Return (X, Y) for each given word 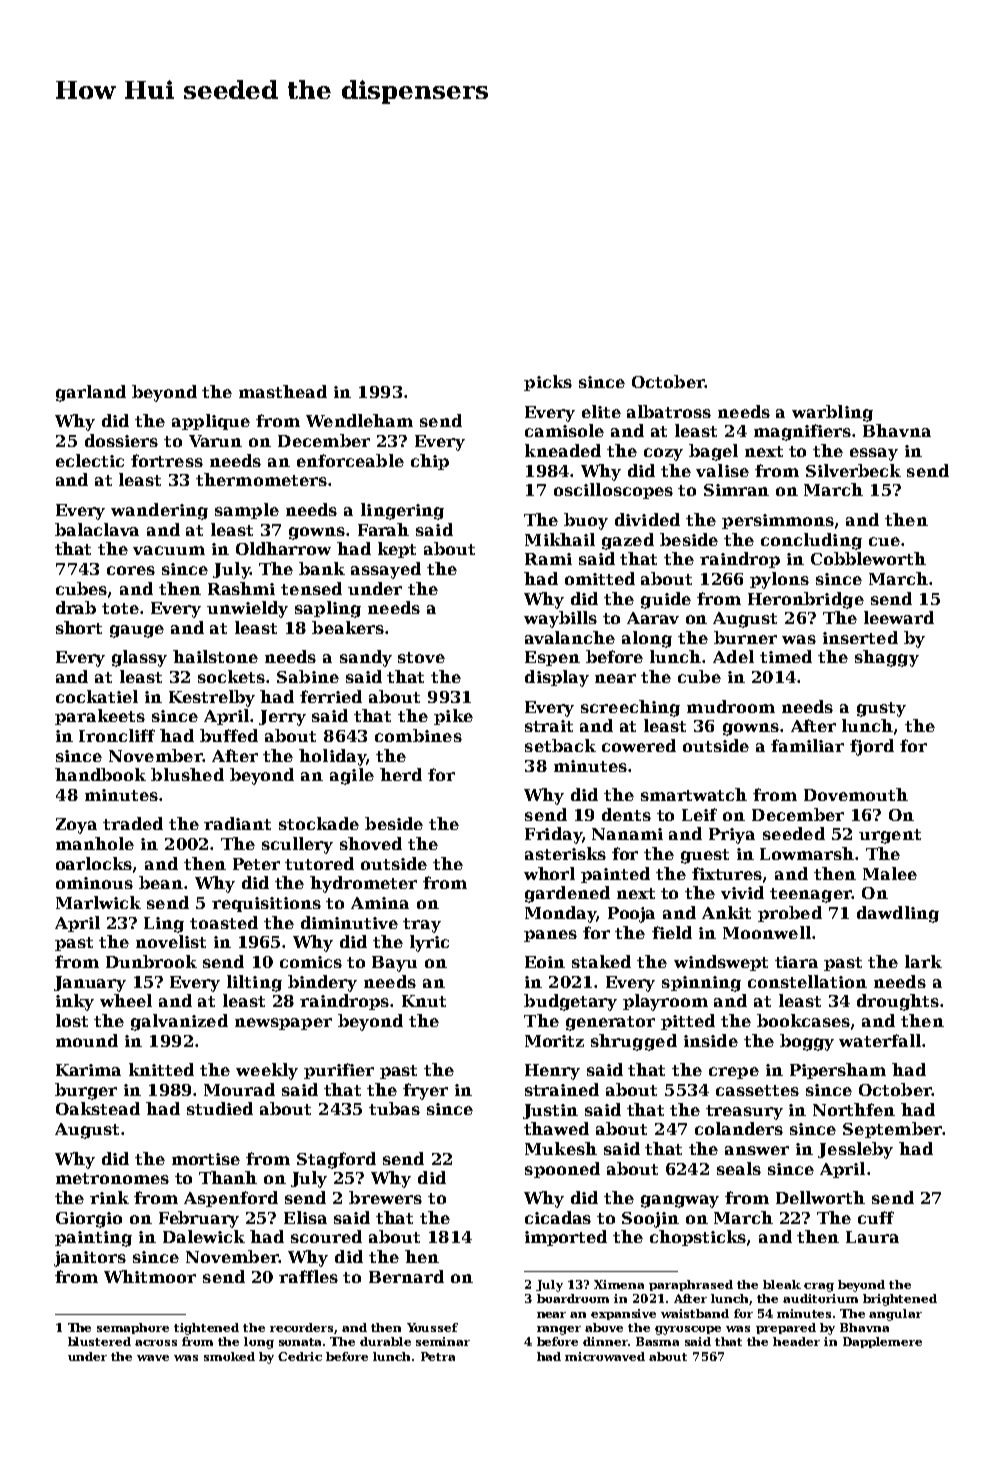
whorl (549, 873)
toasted (224, 922)
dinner (605, 1341)
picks (548, 383)
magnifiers (802, 432)
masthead (283, 391)
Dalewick (204, 1236)
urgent (890, 836)
